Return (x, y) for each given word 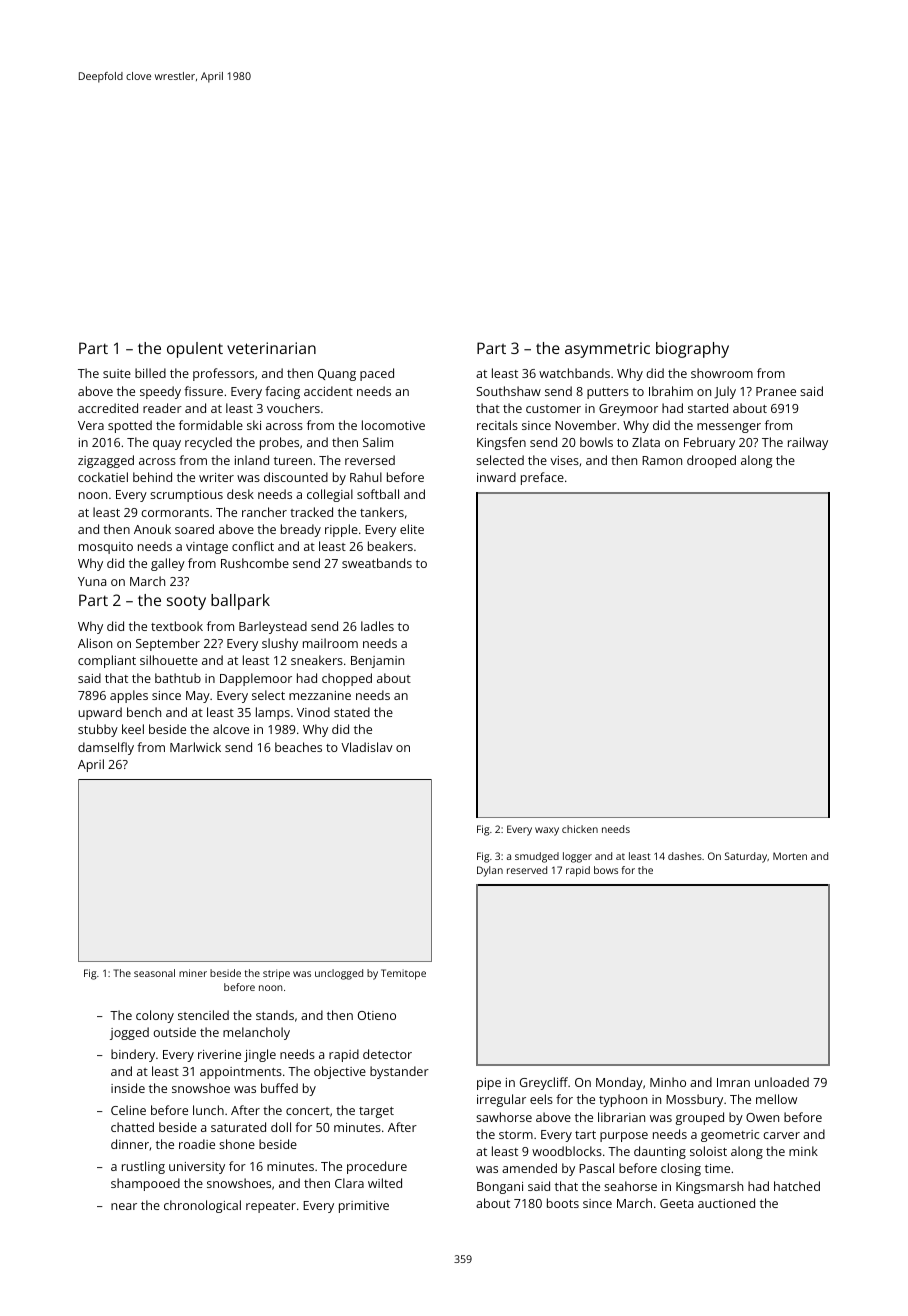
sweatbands (377, 563)
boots (563, 1203)
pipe (489, 1084)
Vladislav (367, 747)
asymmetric (607, 350)
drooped (711, 461)
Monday (619, 1083)
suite (117, 373)
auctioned (726, 1203)
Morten (790, 856)
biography (692, 350)
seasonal (154, 973)
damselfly (106, 748)
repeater (271, 1207)
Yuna (92, 581)
